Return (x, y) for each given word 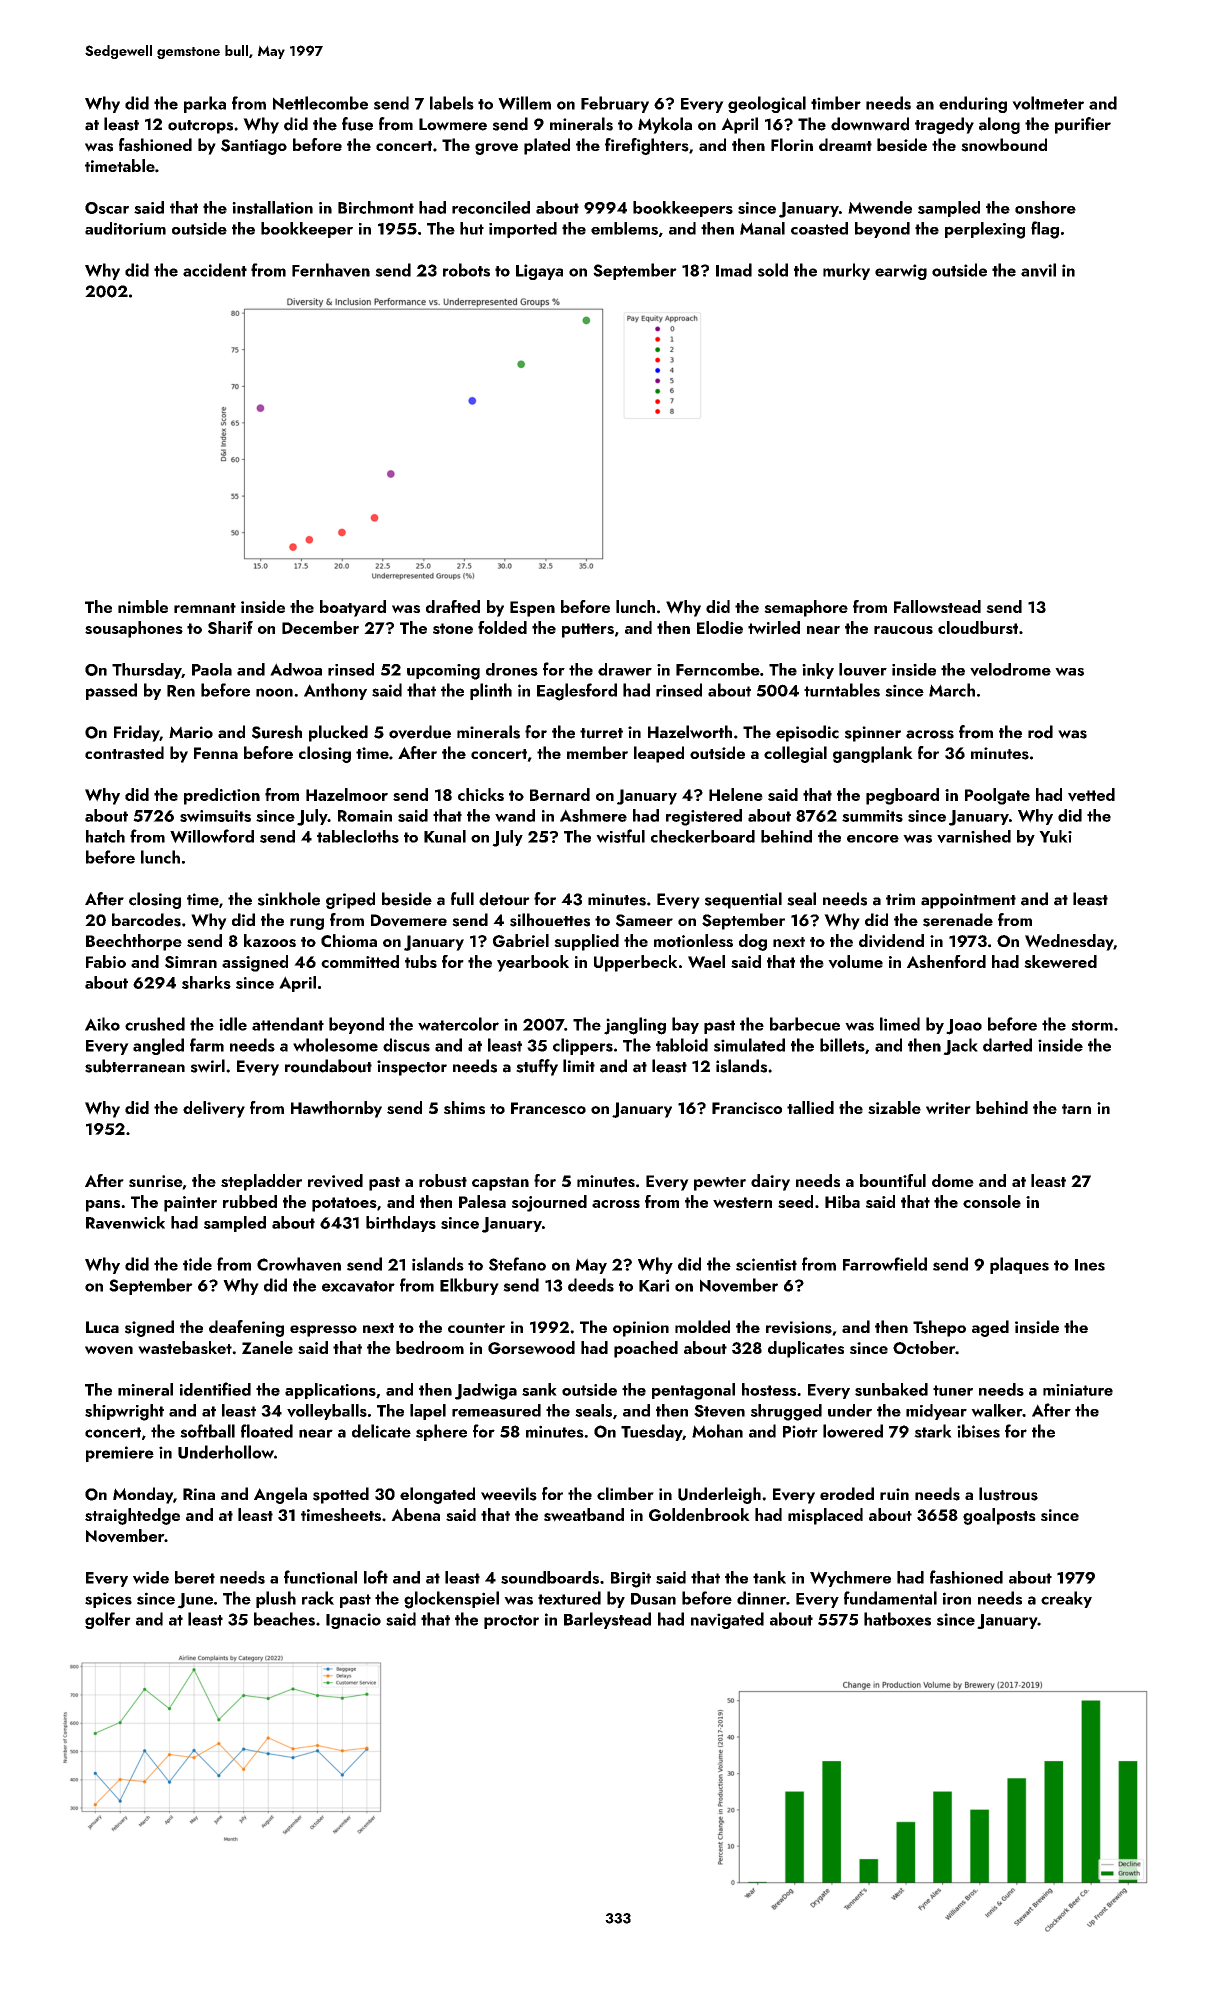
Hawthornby (336, 1109)
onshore (1045, 207)
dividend (891, 941)
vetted (1091, 795)
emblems (624, 228)
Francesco (548, 1108)
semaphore (806, 608)
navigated (727, 1620)
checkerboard (703, 836)
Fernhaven (331, 270)
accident (215, 270)
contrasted (124, 753)
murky (846, 271)
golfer (108, 1620)
